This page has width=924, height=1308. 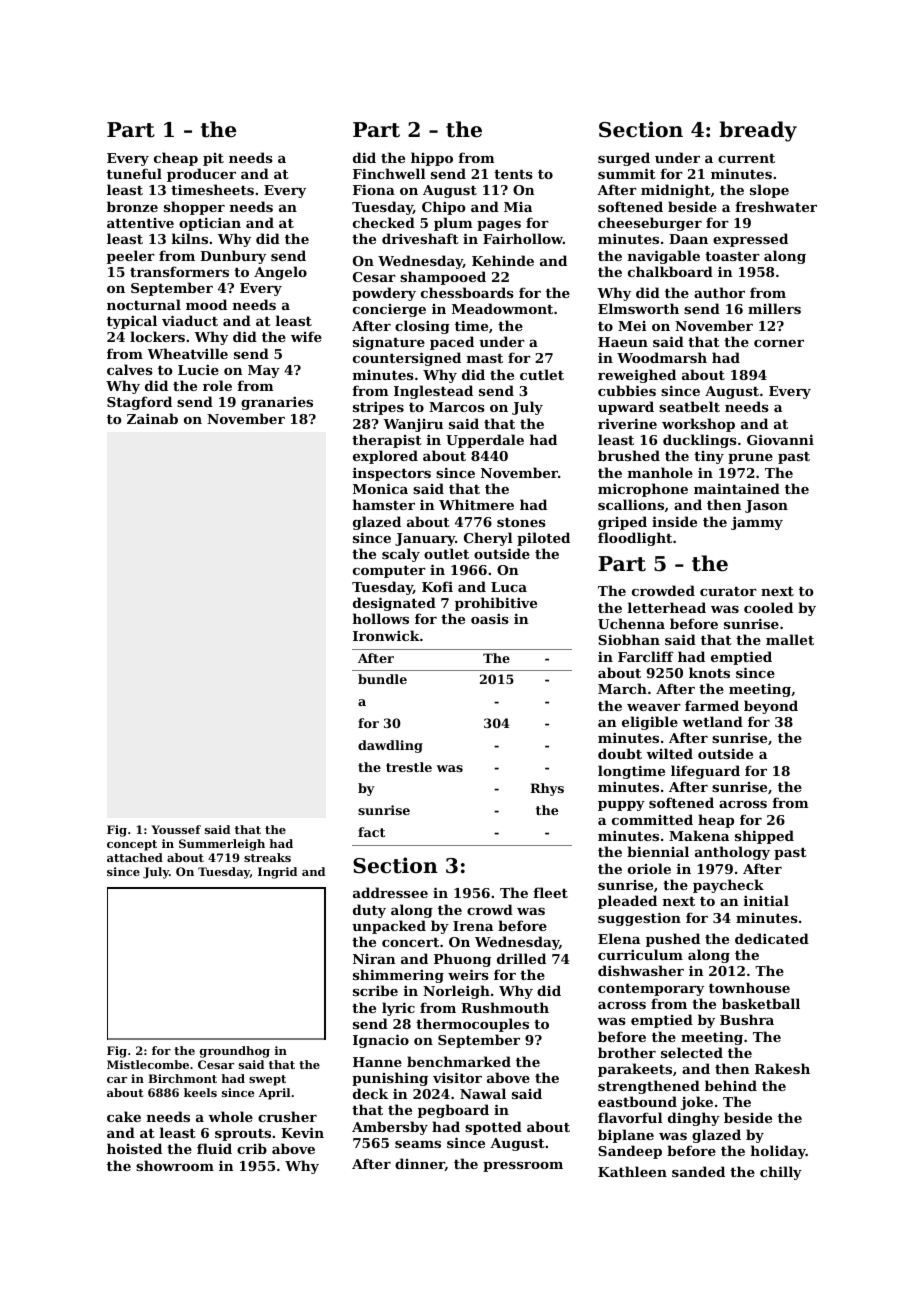 I want to click on brushed, so click(x=629, y=455).
